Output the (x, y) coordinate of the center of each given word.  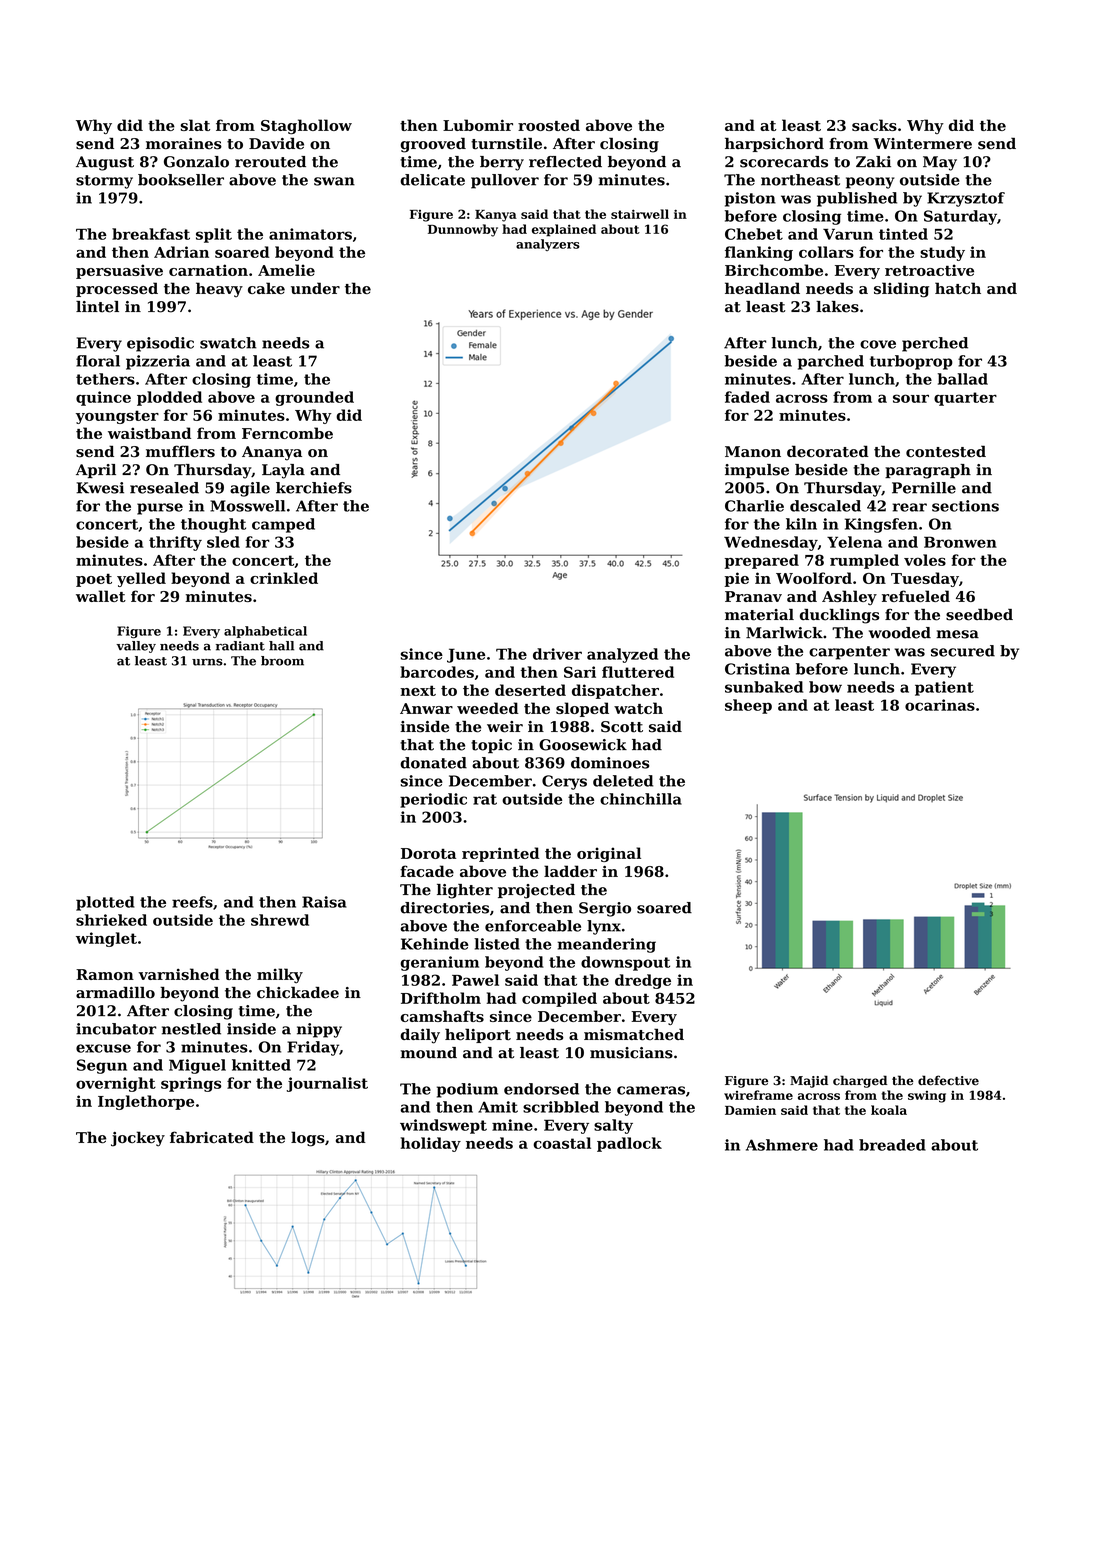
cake (266, 288)
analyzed (622, 655)
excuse (103, 1048)
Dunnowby (463, 230)
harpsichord (774, 144)
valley (136, 647)
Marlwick (784, 633)
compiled (559, 999)
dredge (643, 981)
